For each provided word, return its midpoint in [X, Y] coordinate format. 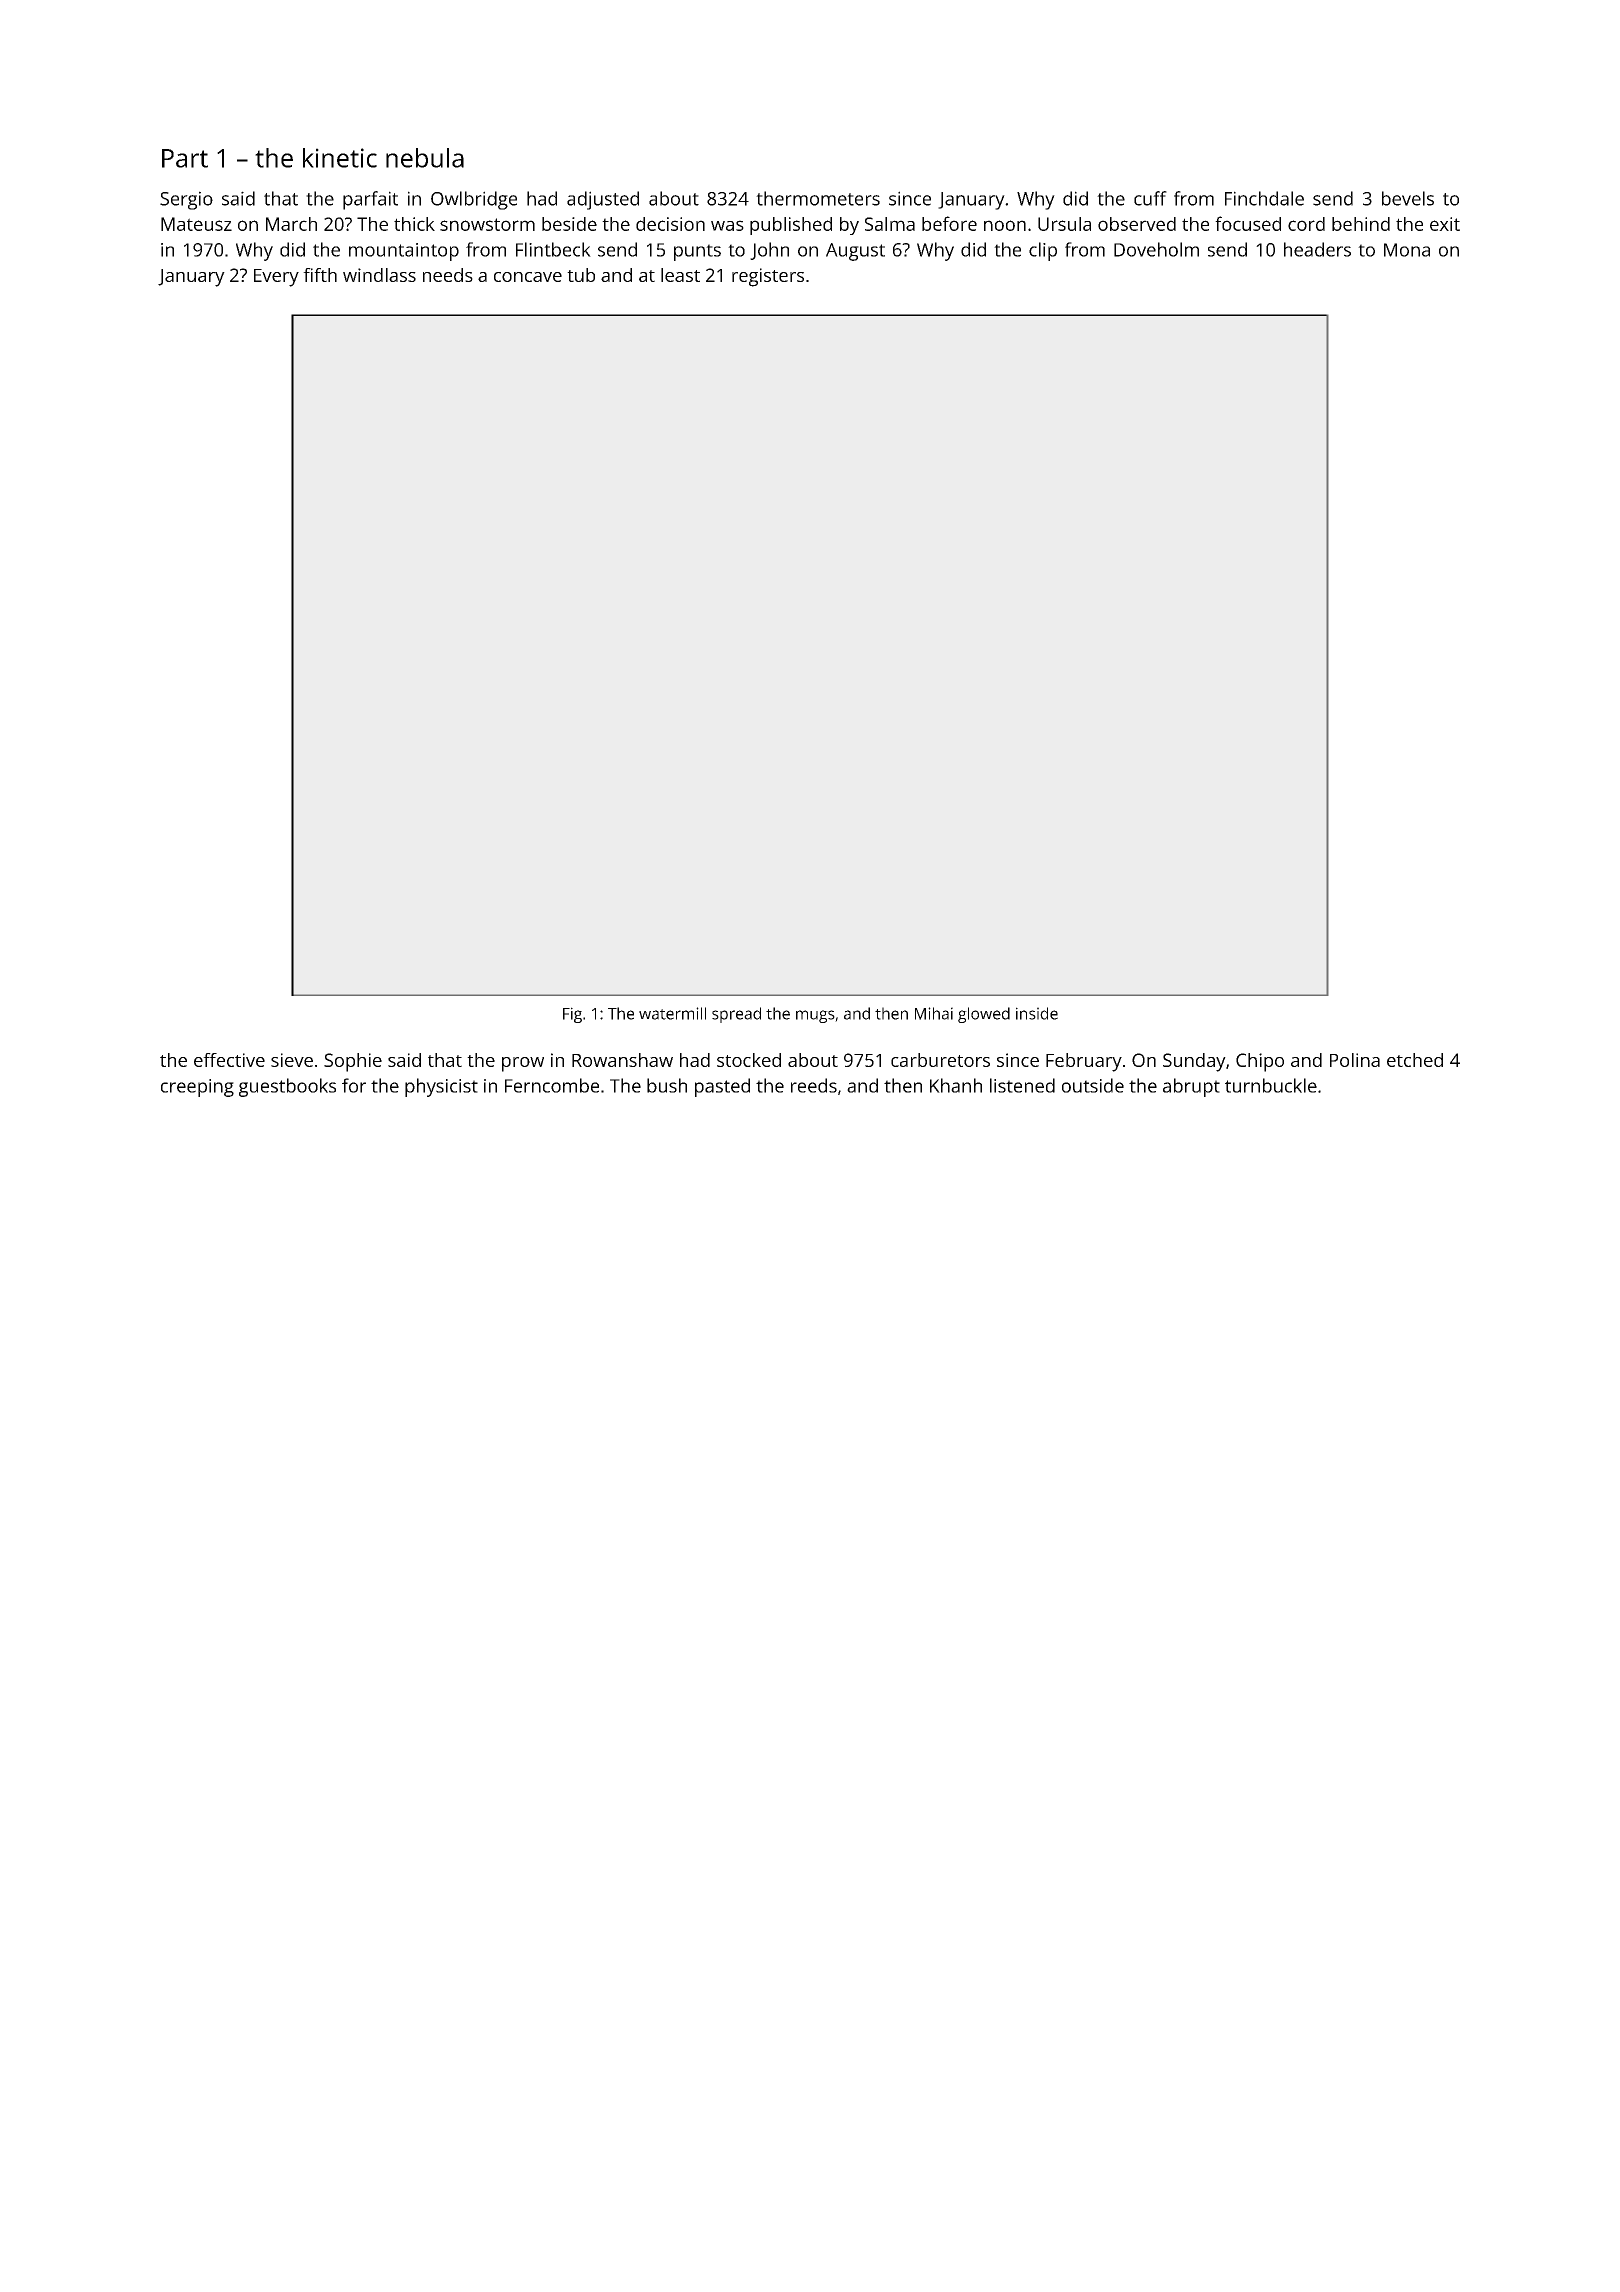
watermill [672, 1013]
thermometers [818, 198]
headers [1317, 249]
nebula [425, 158]
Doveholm [1156, 249]
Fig [572, 1015]
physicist [441, 1087]
